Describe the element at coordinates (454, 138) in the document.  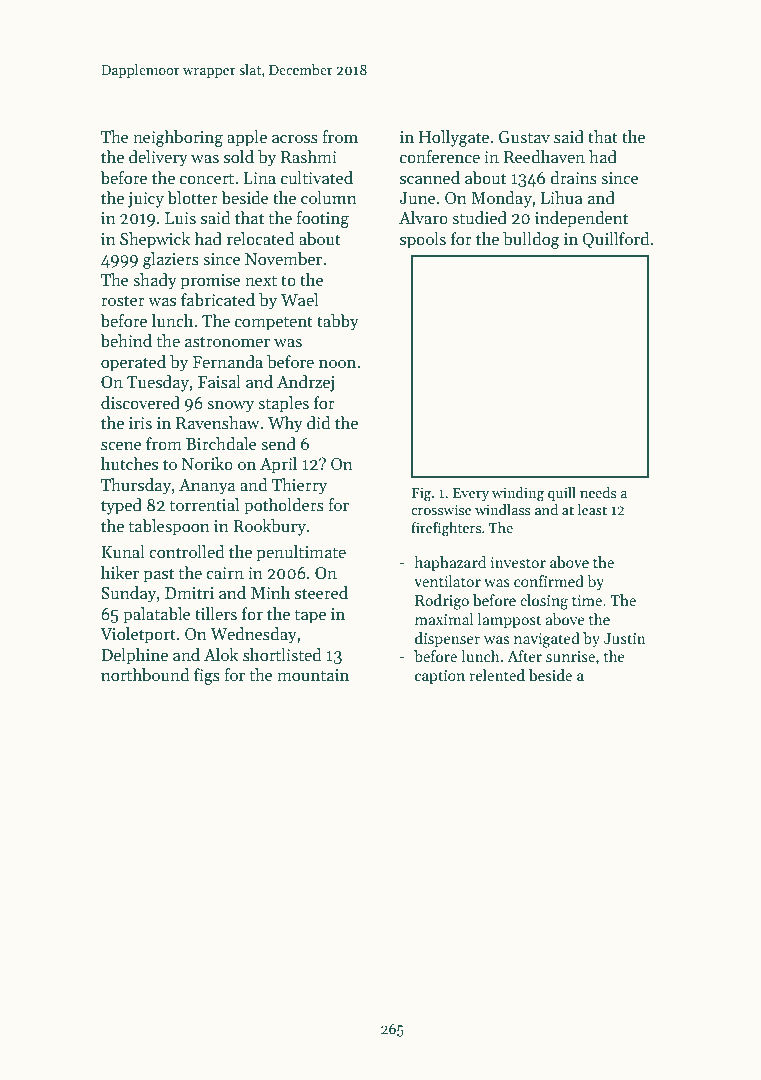
I see `Hollygate` at that location.
